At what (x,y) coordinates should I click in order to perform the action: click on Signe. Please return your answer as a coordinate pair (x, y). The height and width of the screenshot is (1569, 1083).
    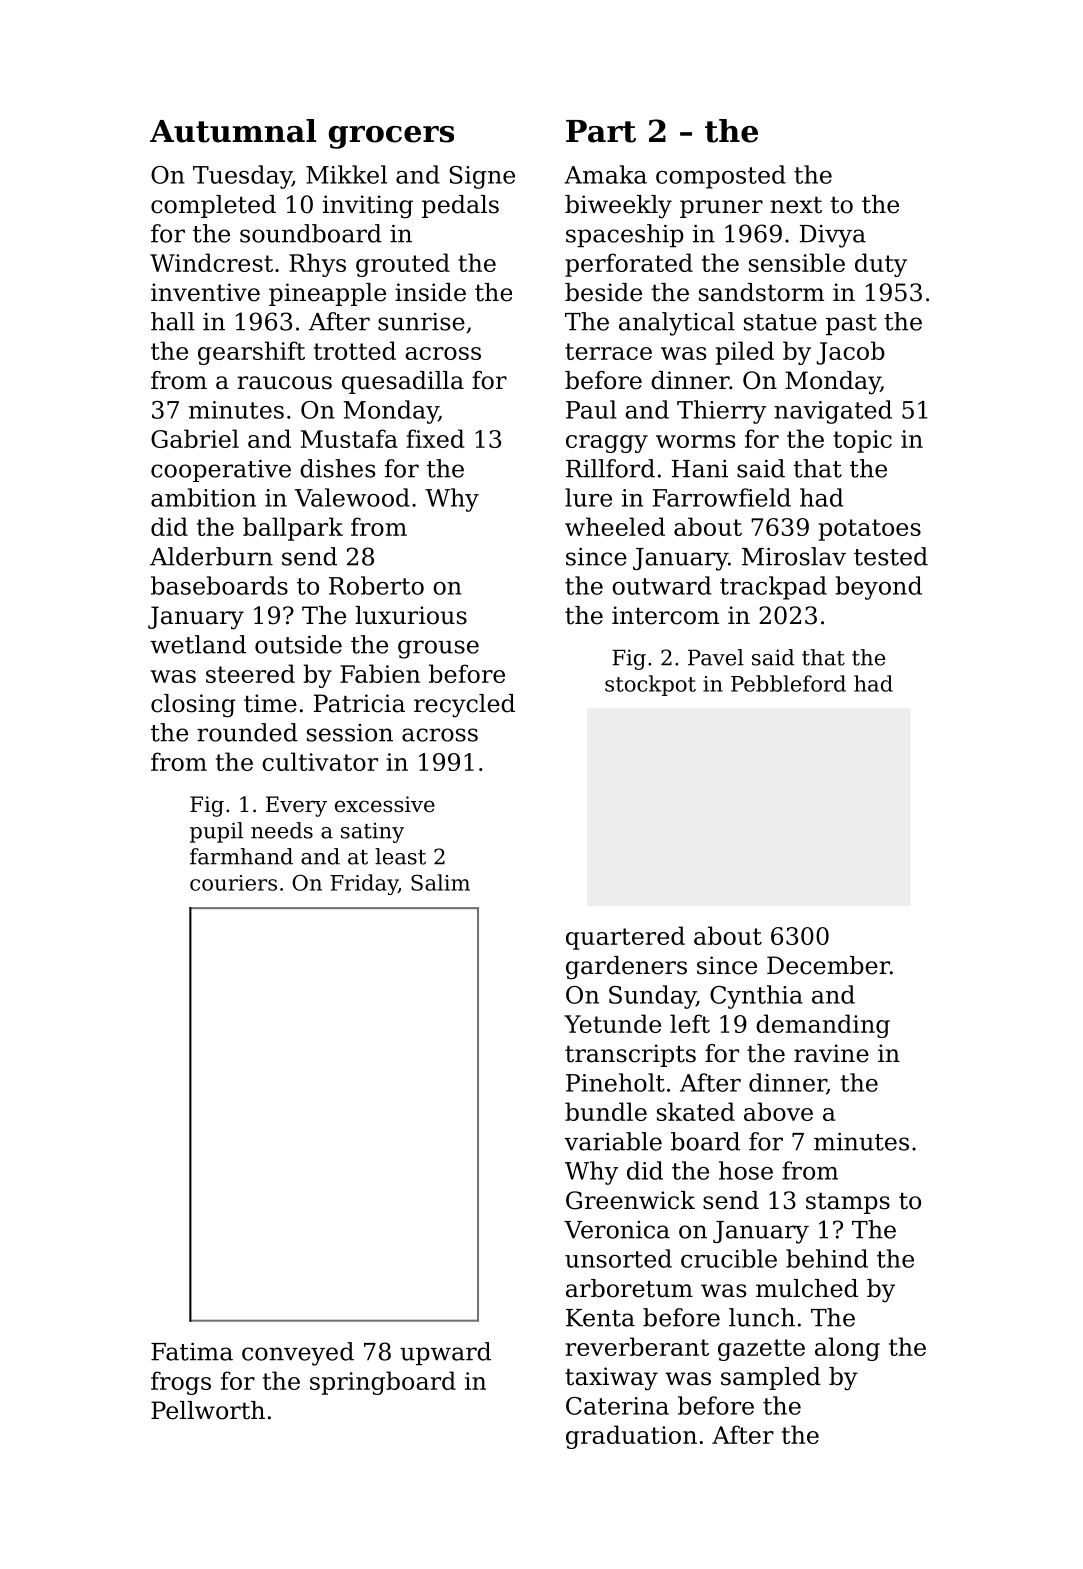
    Looking at the image, I should click on (482, 177).
